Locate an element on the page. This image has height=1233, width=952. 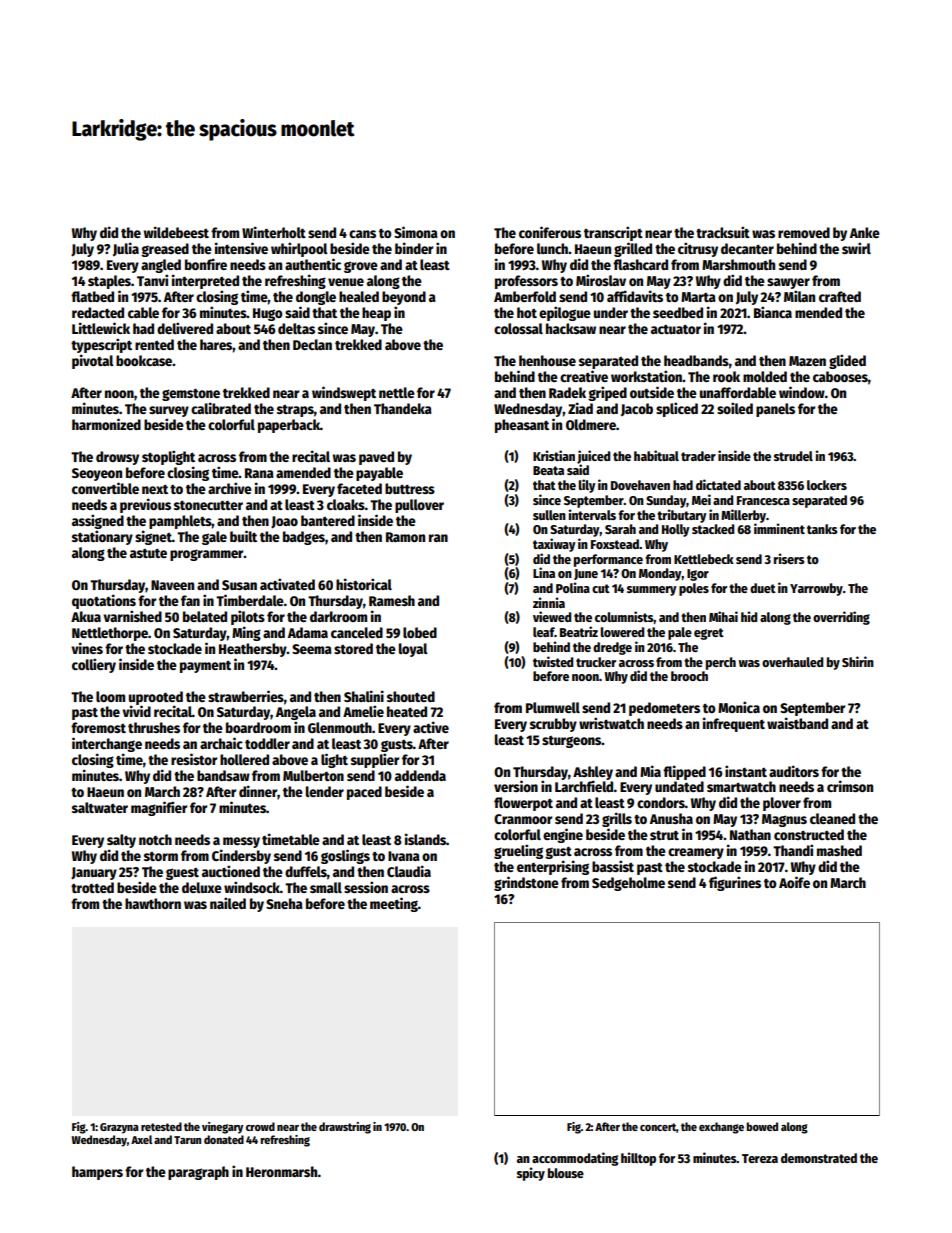
glided is located at coordinates (847, 361).
